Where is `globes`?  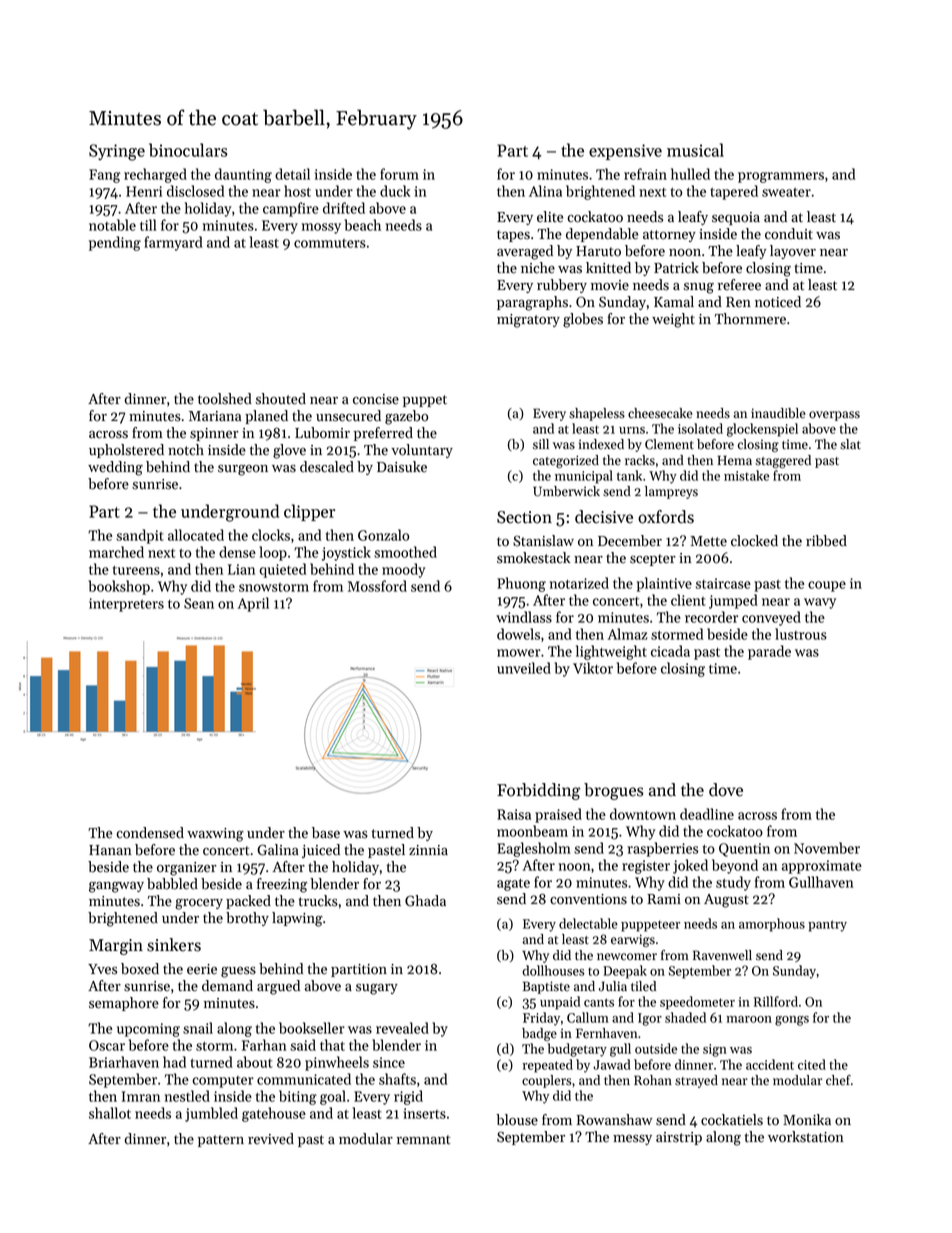
globes is located at coordinates (583, 320).
